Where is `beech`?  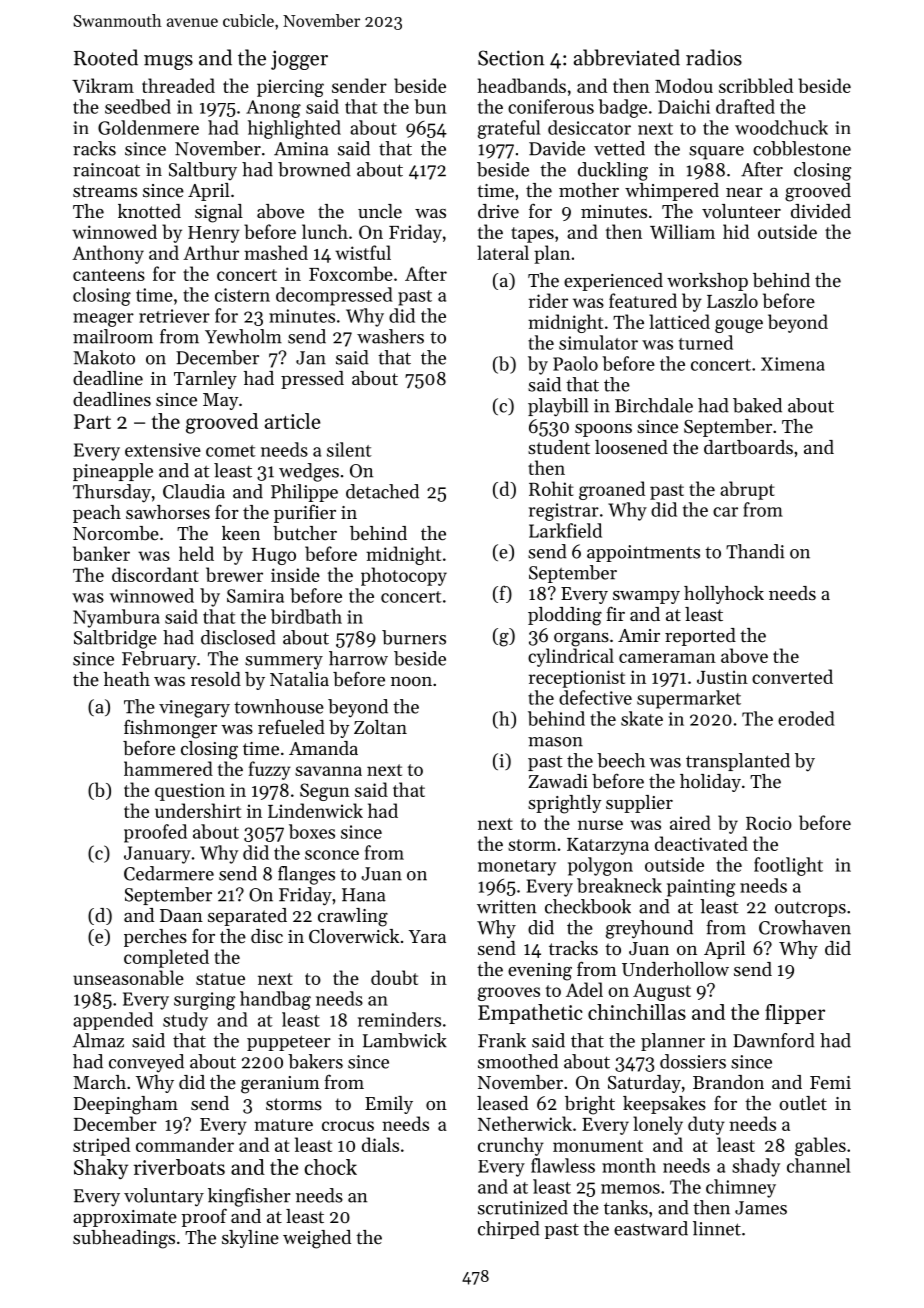
beech is located at coordinates (621, 760).
